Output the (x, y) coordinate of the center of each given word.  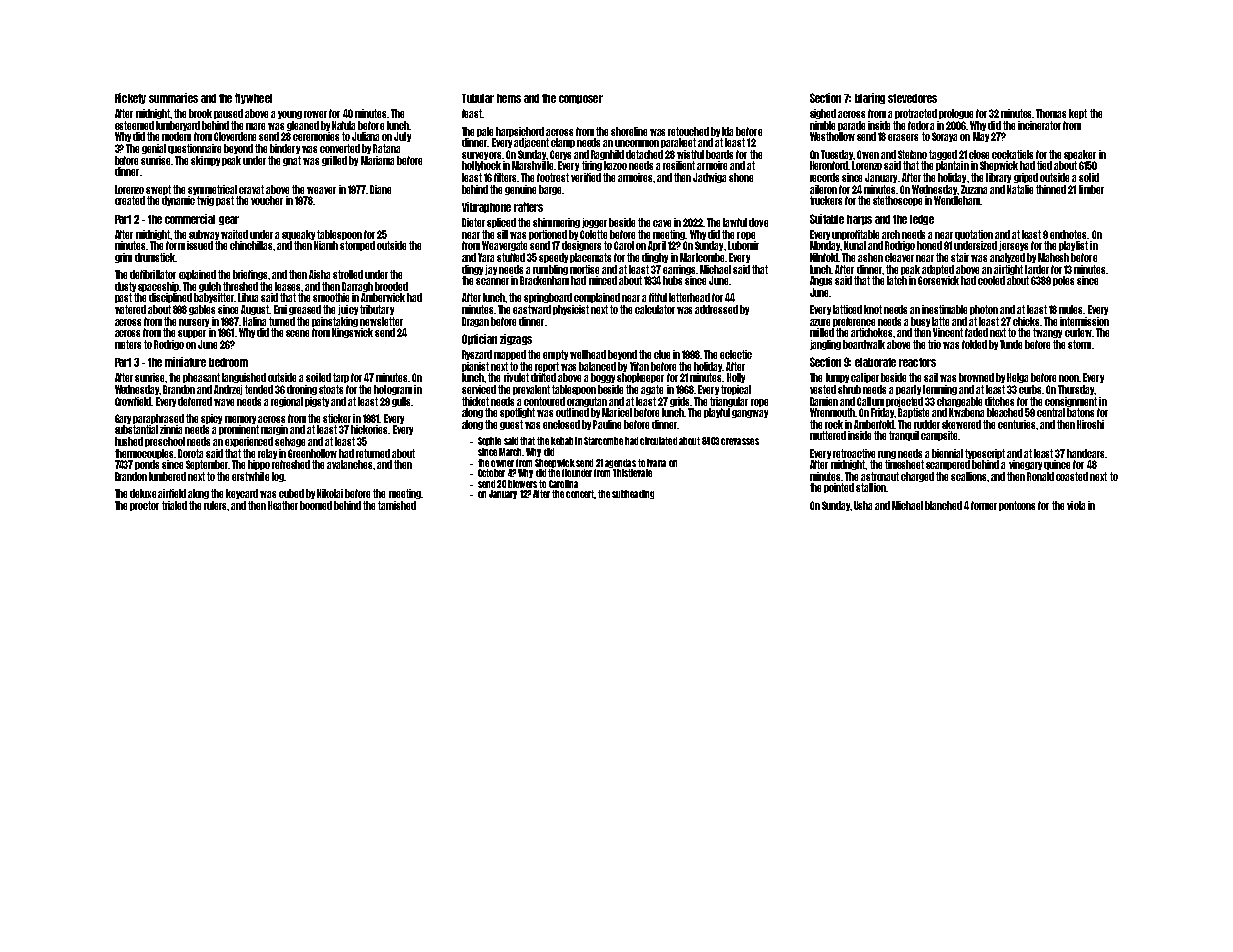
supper (192, 334)
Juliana (365, 136)
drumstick (155, 257)
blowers (522, 484)
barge (550, 190)
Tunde (1011, 344)
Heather (283, 505)
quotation (974, 235)
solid (1089, 177)
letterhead (689, 297)
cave (662, 223)
